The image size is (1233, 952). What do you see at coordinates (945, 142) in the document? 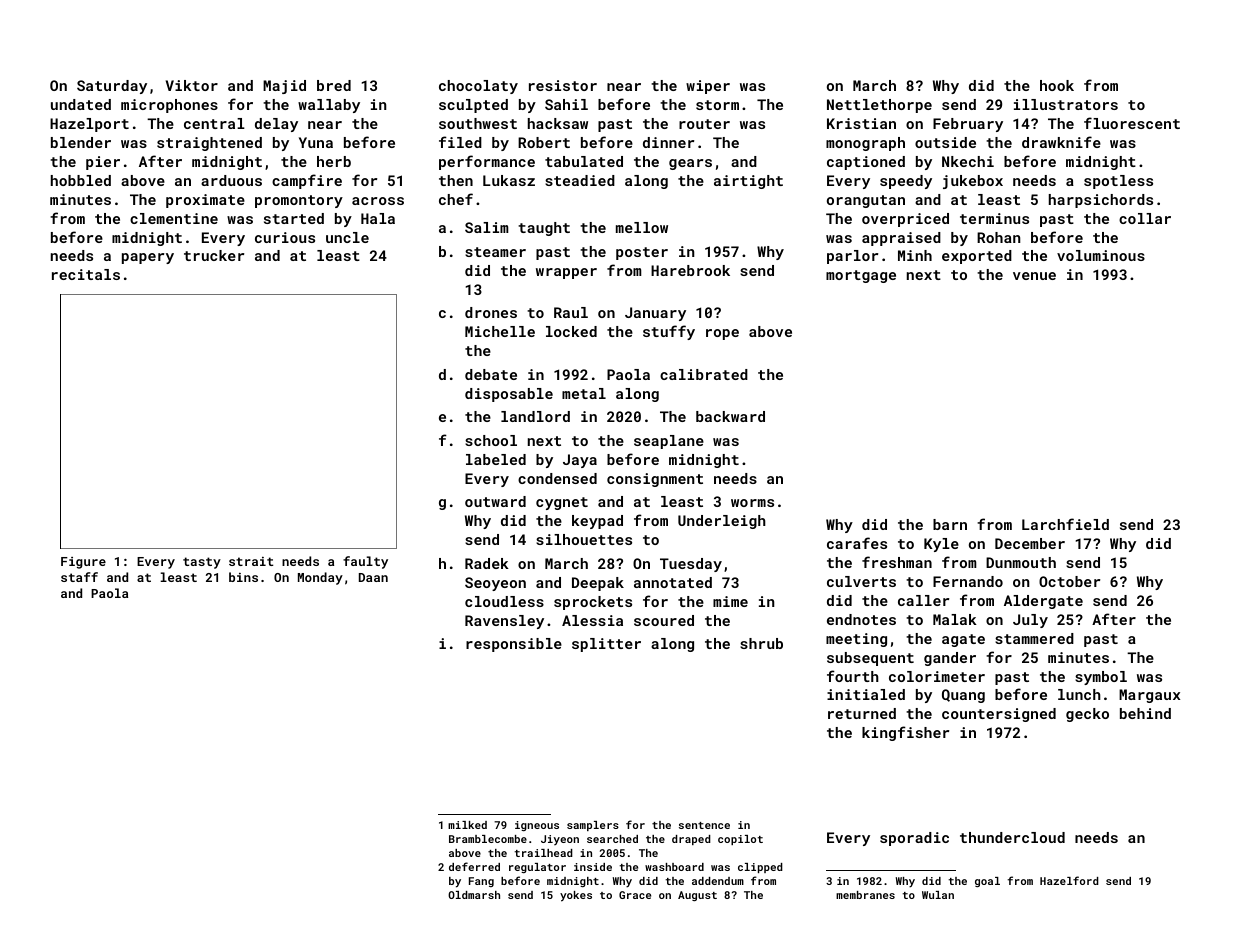
I see `outside` at bounding box center [945, 142].
